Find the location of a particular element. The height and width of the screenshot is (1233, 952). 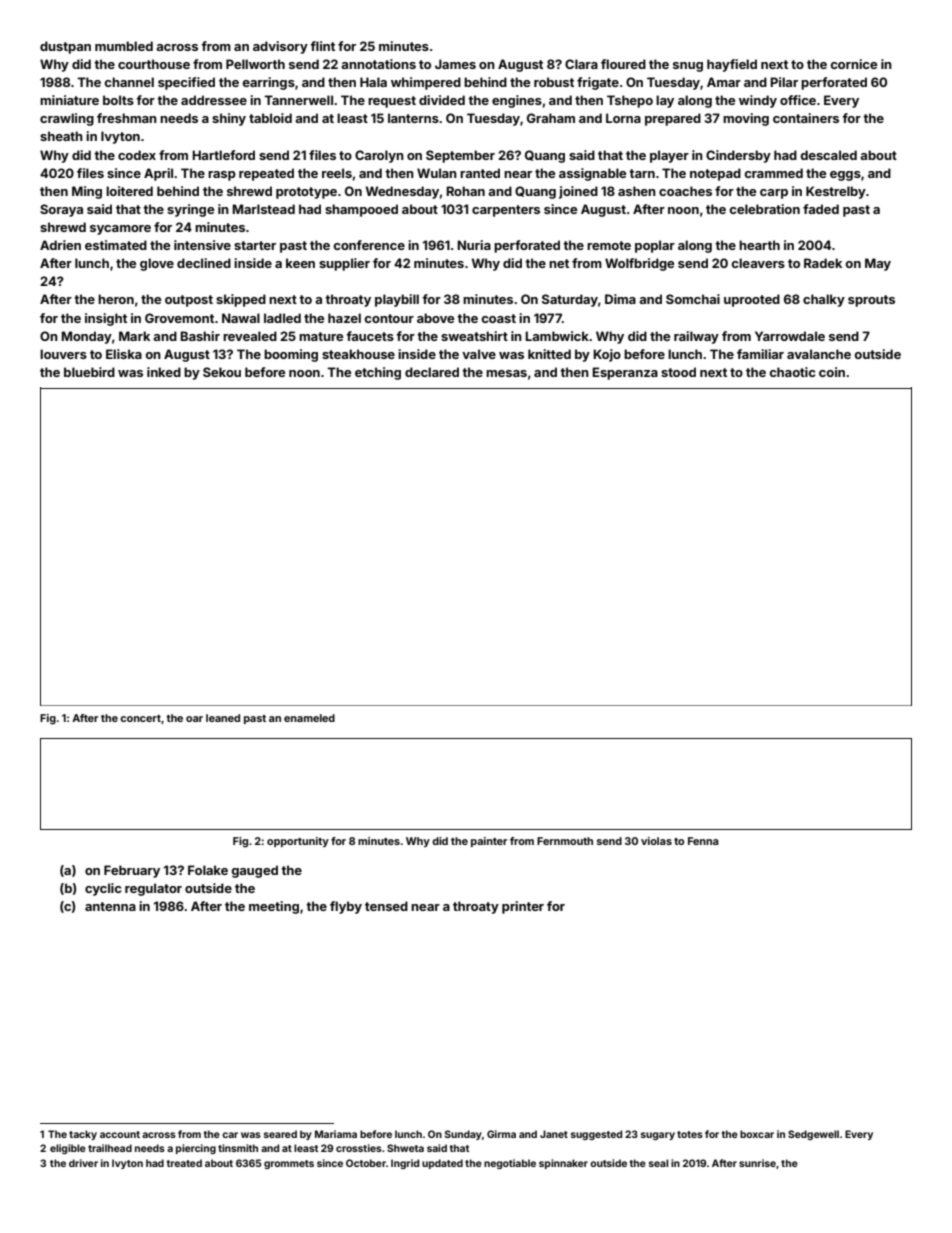

treated is located at coordinates (184, 1163).
